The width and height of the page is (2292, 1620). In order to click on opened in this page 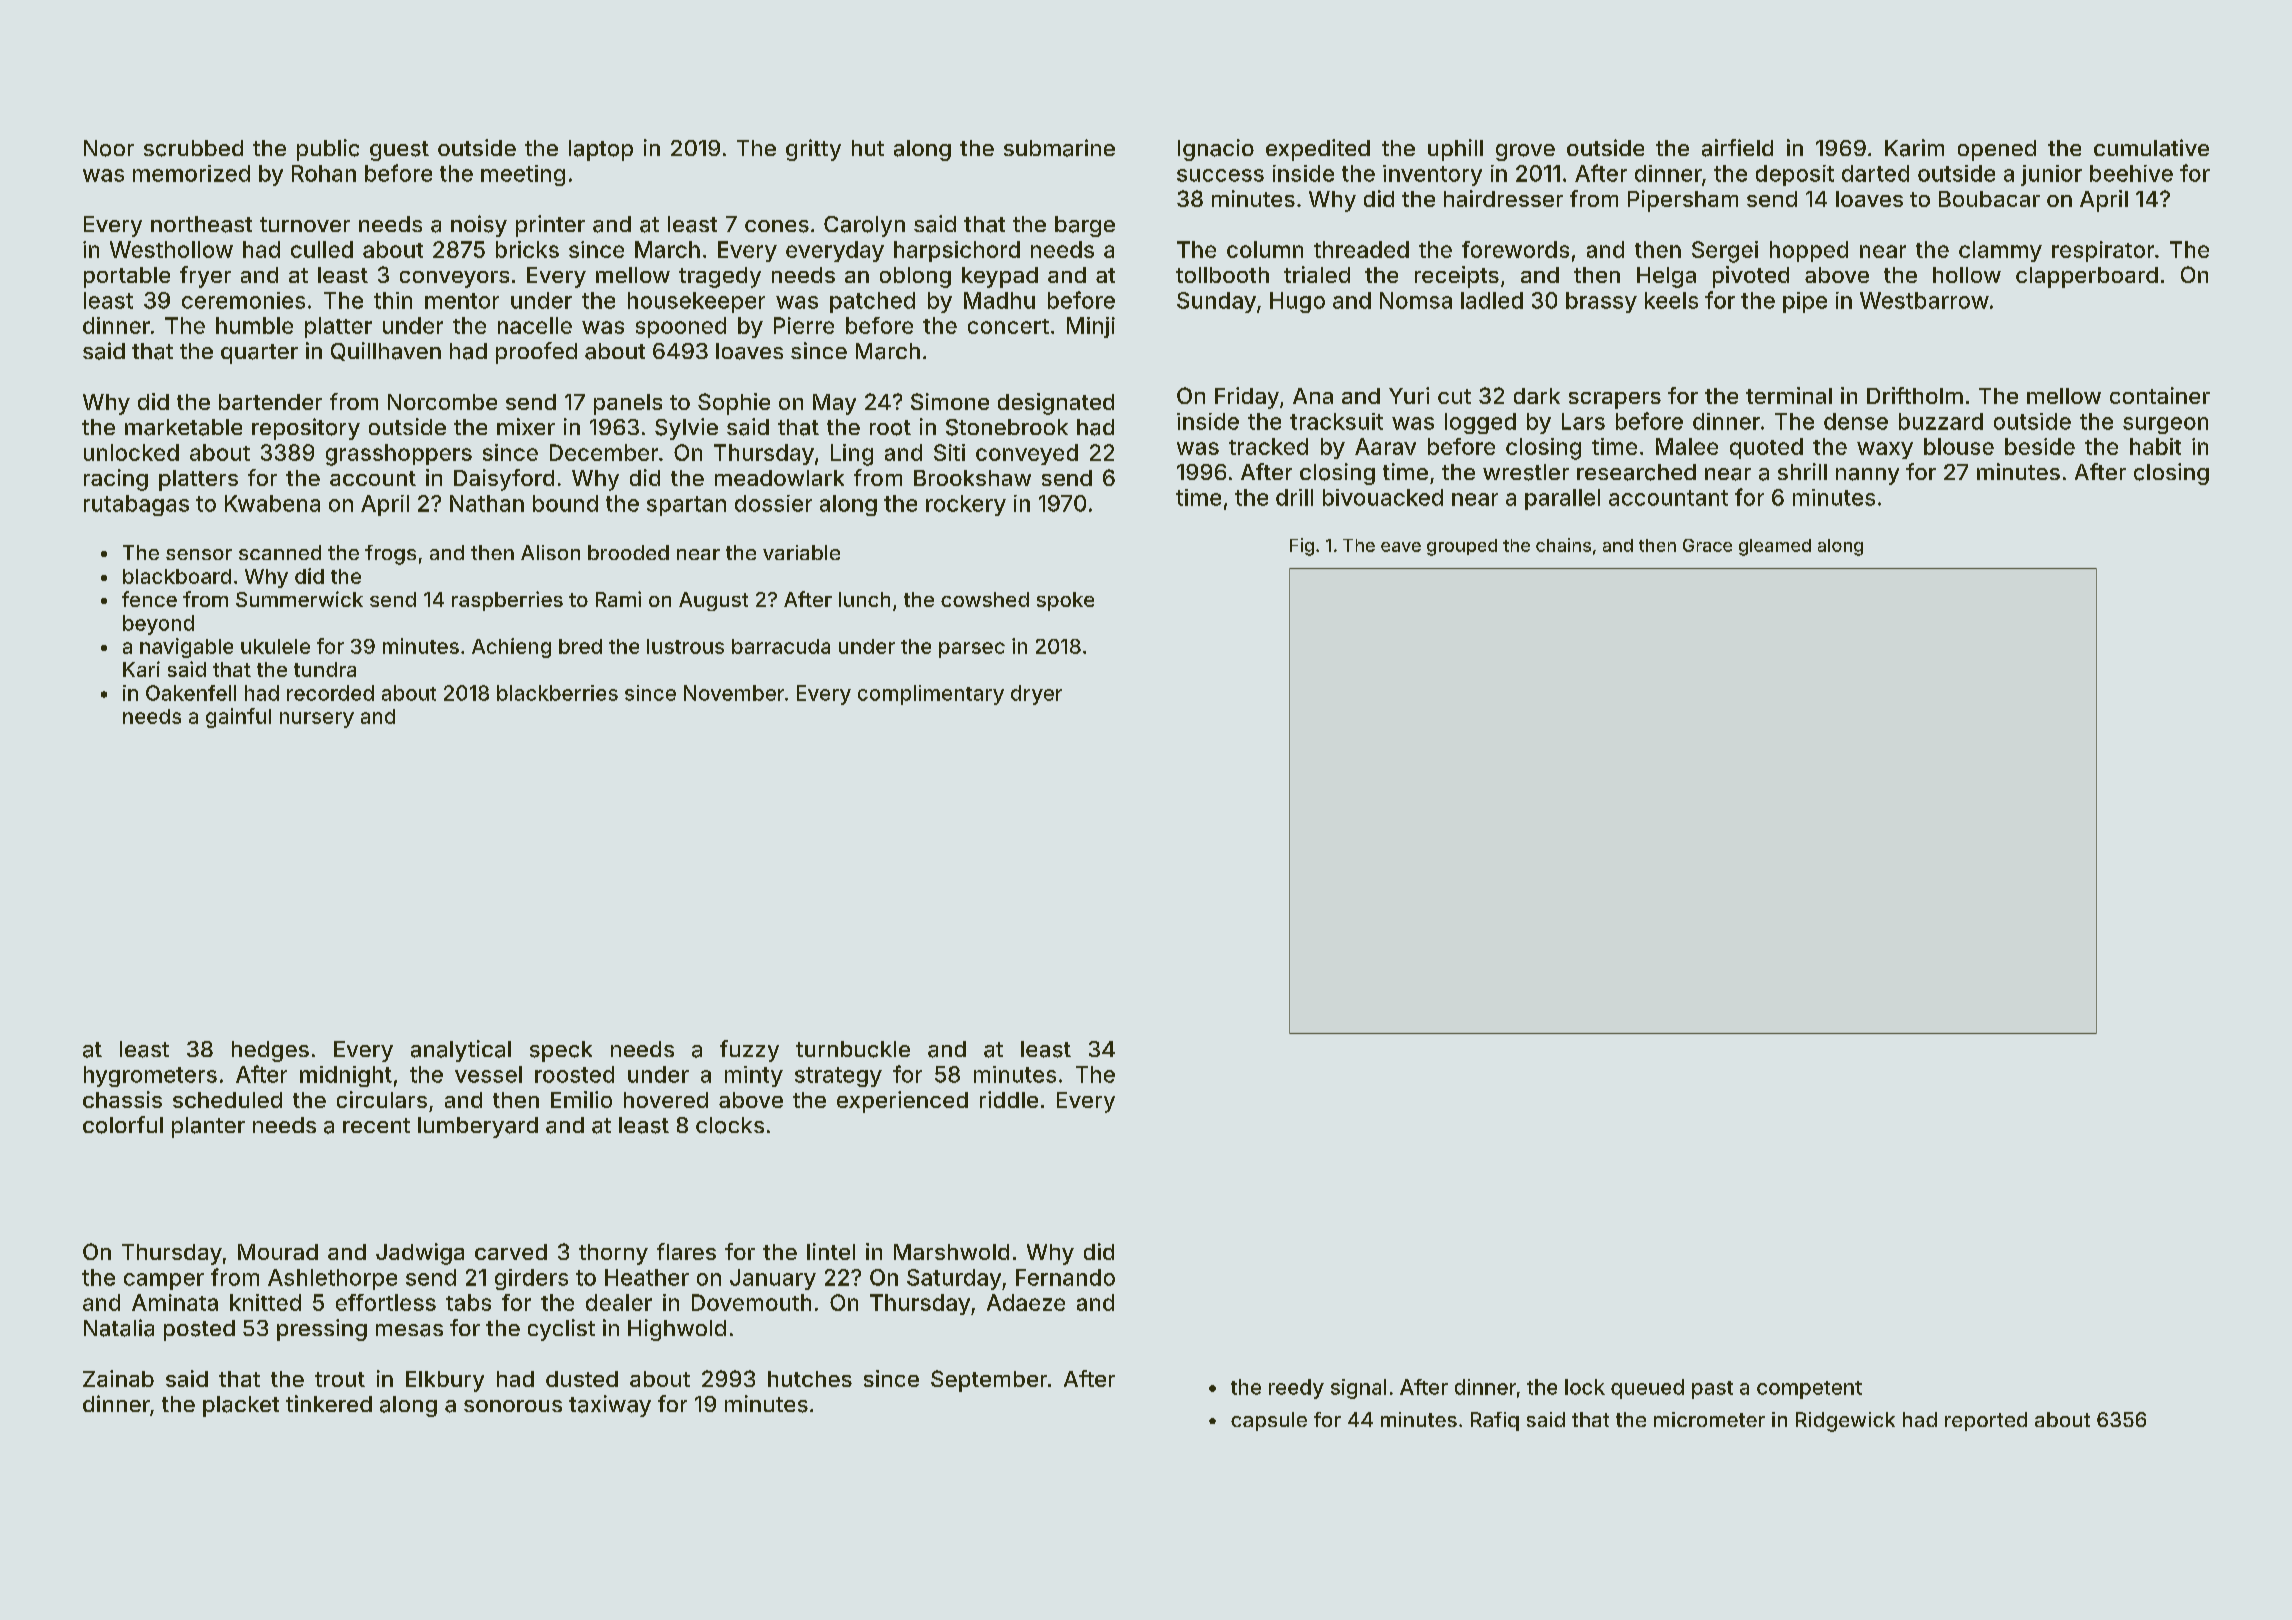, I will do `click(1997, 150)`.
